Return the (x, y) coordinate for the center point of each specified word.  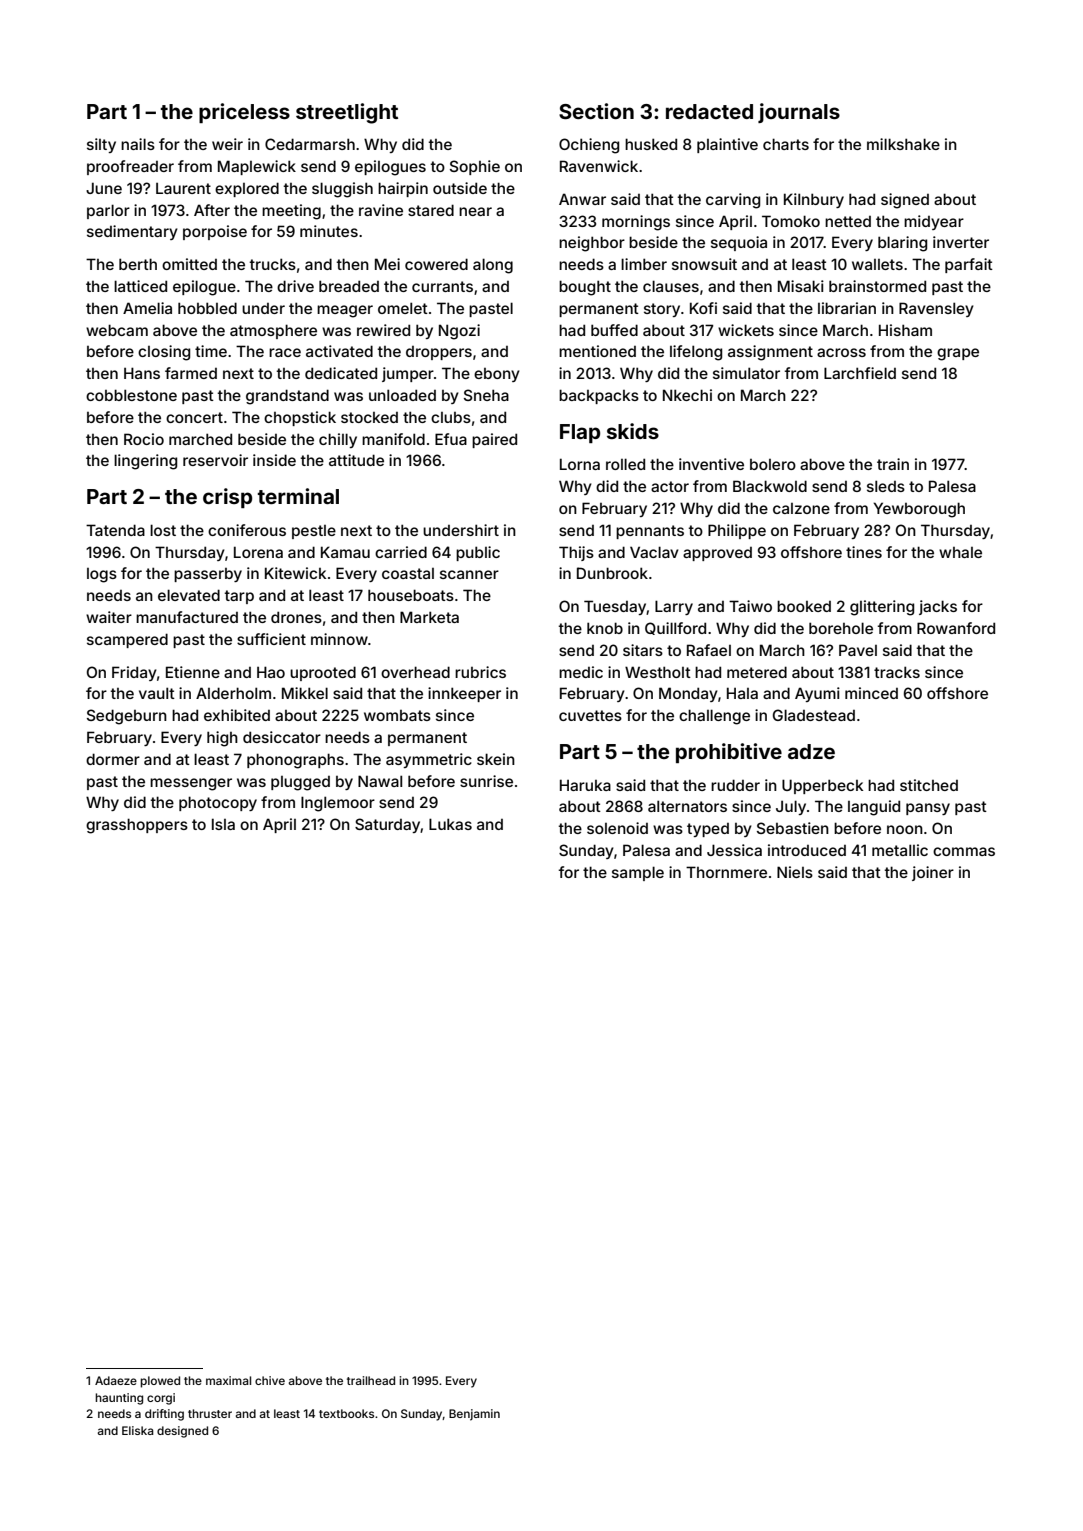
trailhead (371, 1380)
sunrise (486, 781)
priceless (244, 113)
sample (638, 873)
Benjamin (474, 1415)
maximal (228, 1380)
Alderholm (233, 693)
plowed (160, 1382)
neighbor (592, 244)
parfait (969, 265)
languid (874, 808)
